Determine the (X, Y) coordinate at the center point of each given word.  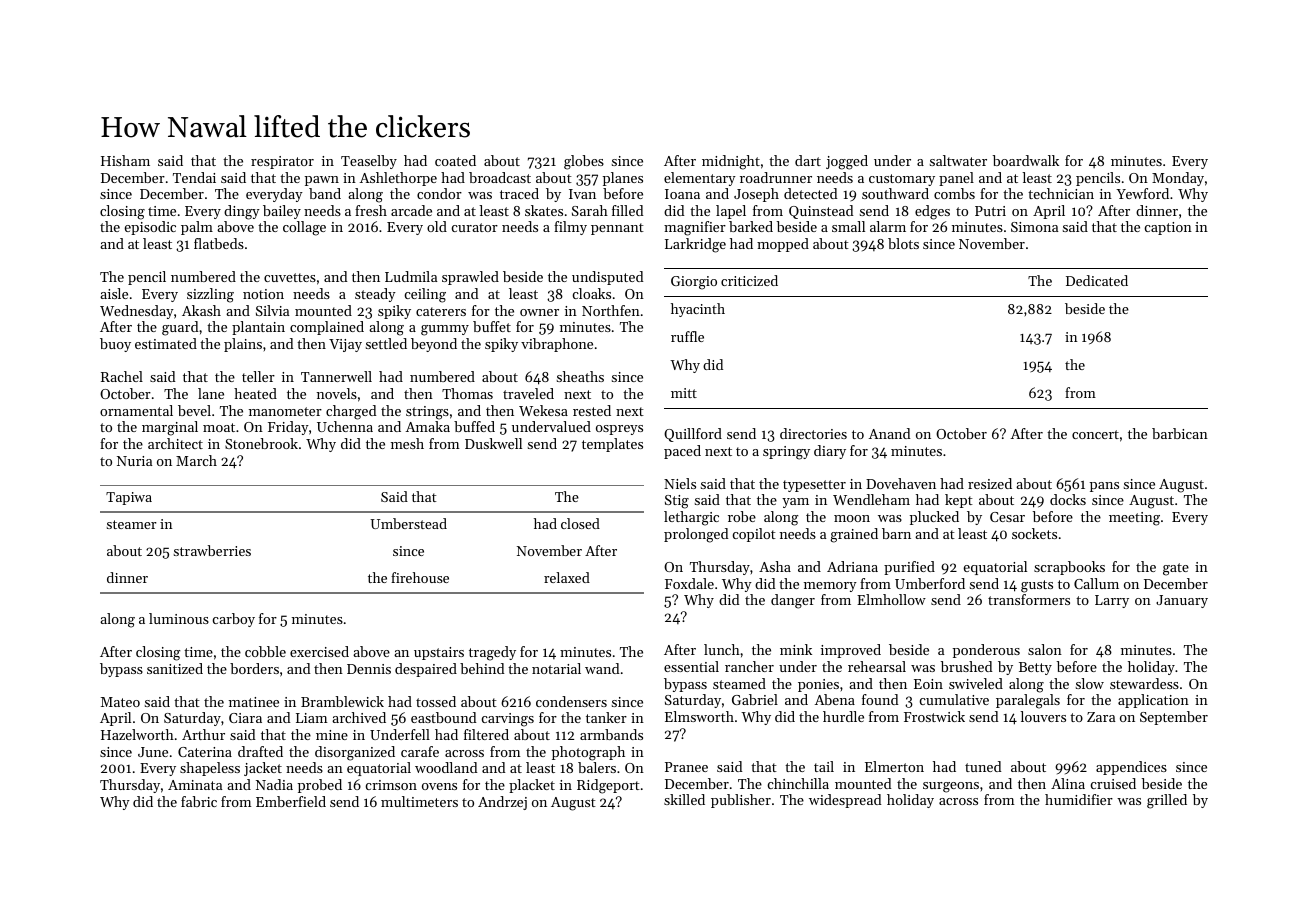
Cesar (1007, 517)
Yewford (1142, 193)
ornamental (136, 410)
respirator (282, 162)
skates (544, 210)
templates (612, 445)
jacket (263, 769)
